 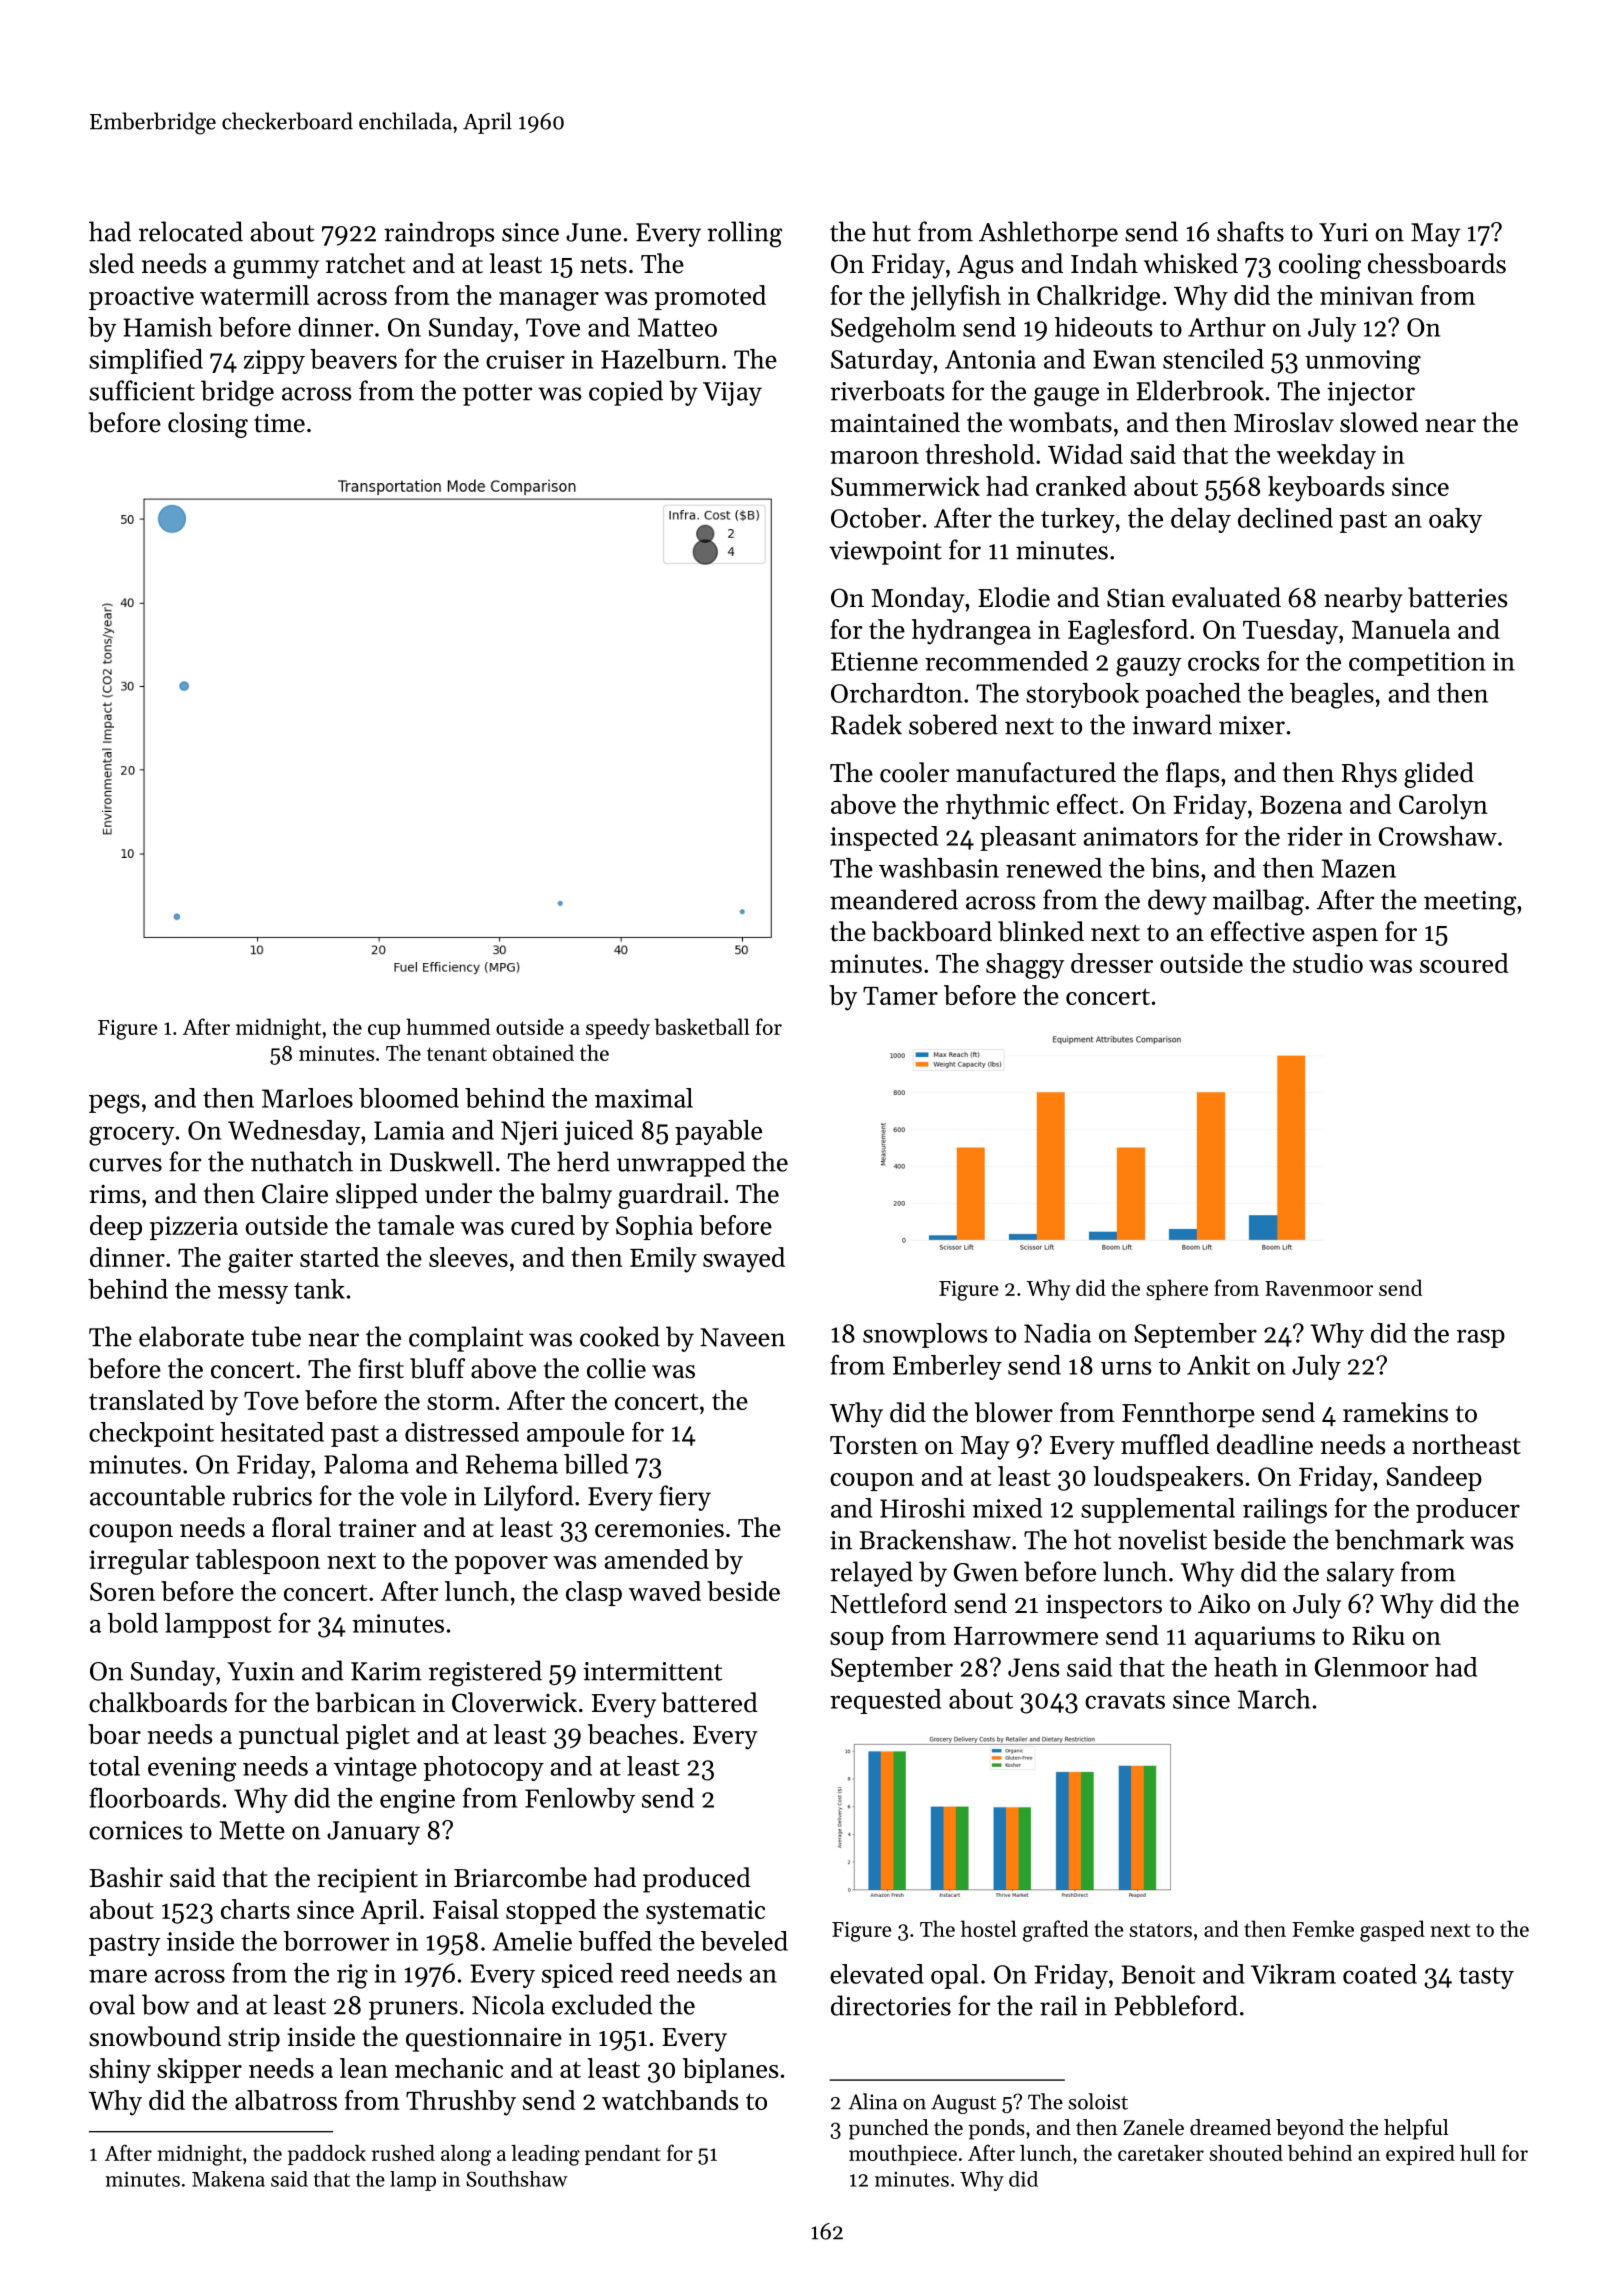 What do you see at coordinates (403, 2153) in the screenshot?
I see `rushed` at bounding box center [403, 2153].
